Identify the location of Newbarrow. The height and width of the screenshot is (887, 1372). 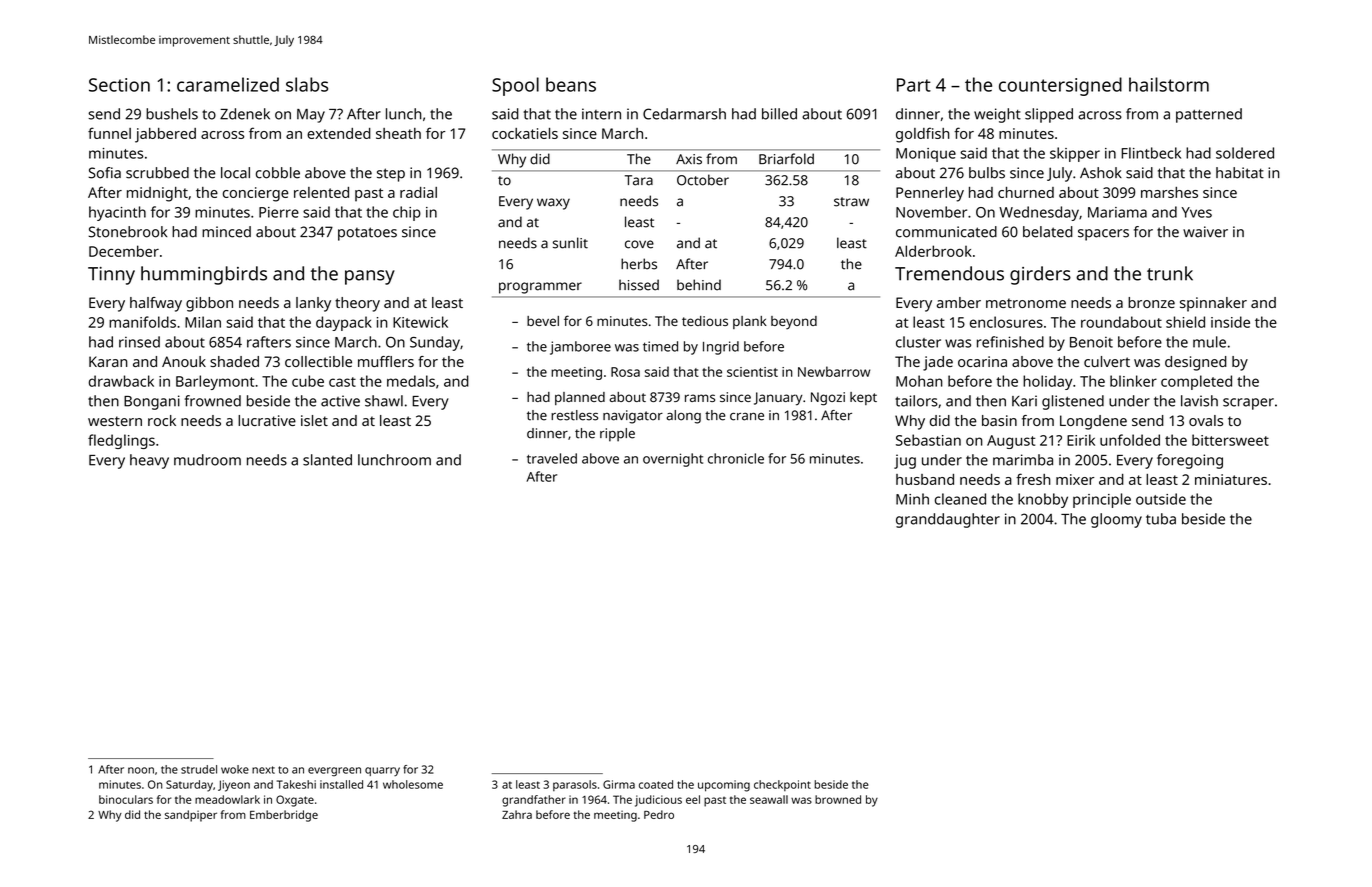
(834, 371).
